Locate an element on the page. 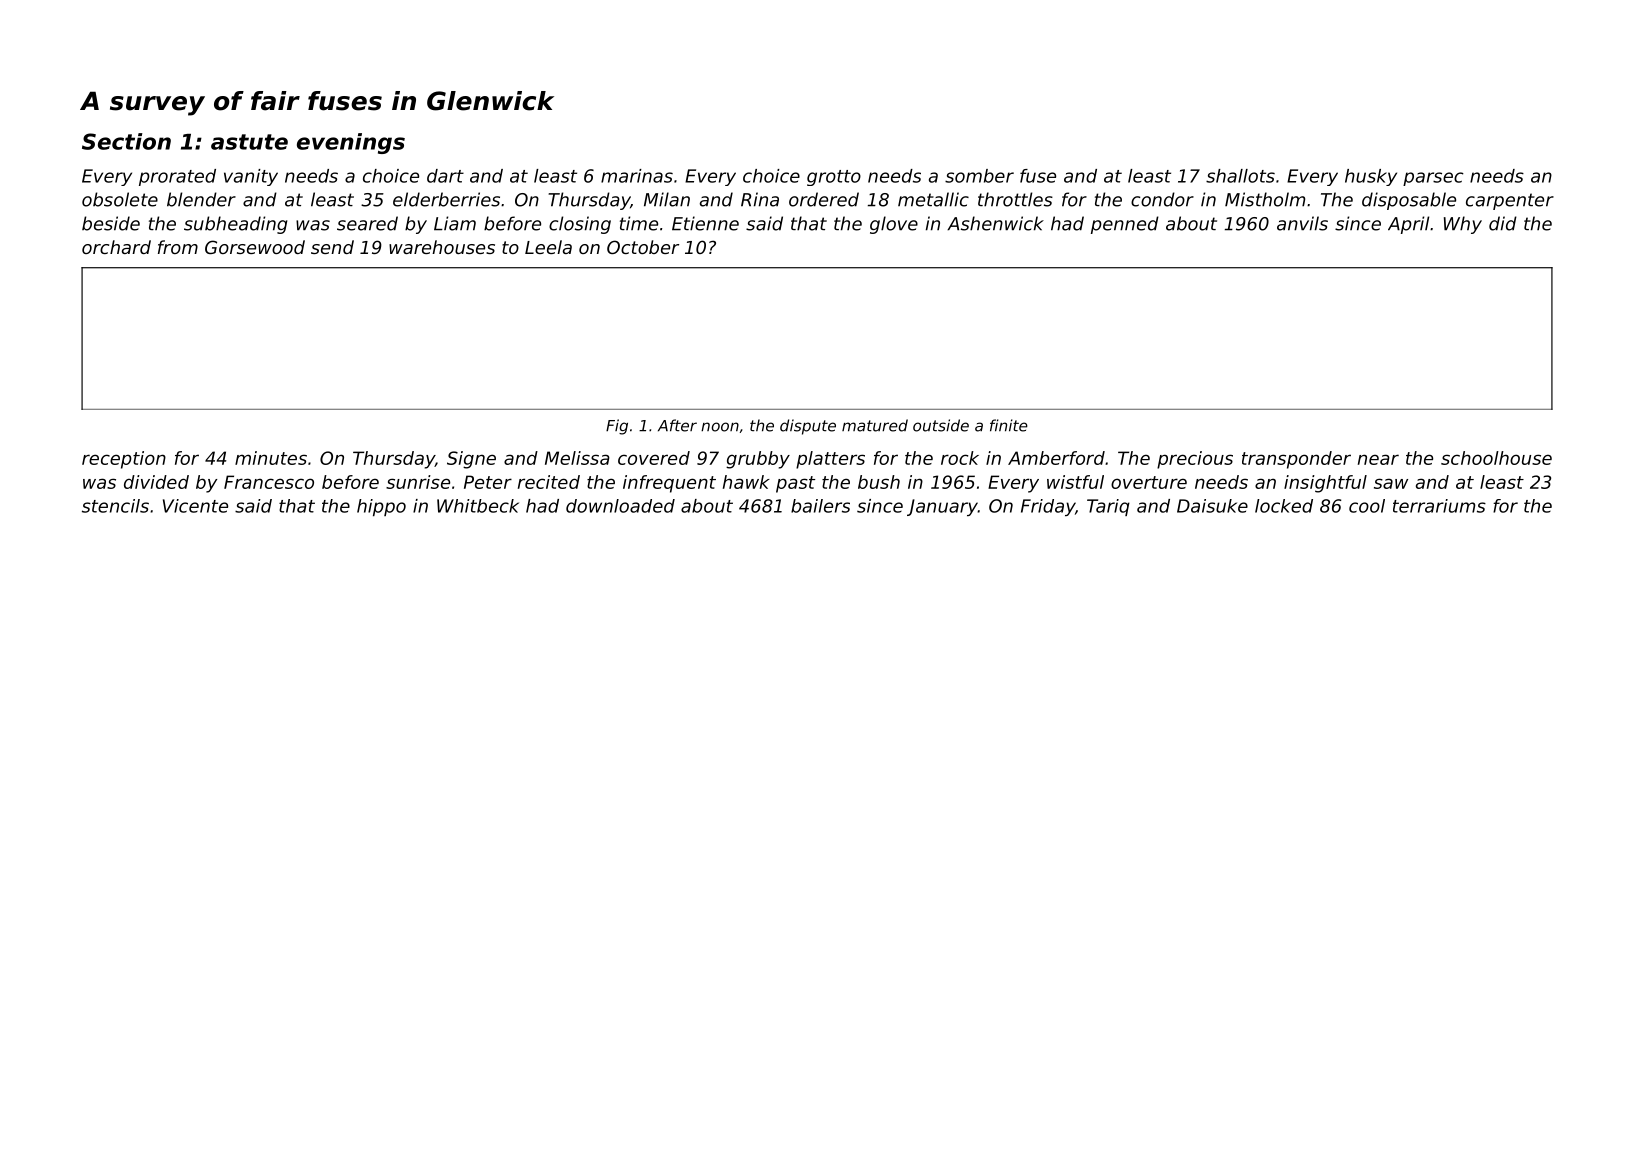 This document has width=1634, height=1156. dart is located at coordinates (445, 176).
